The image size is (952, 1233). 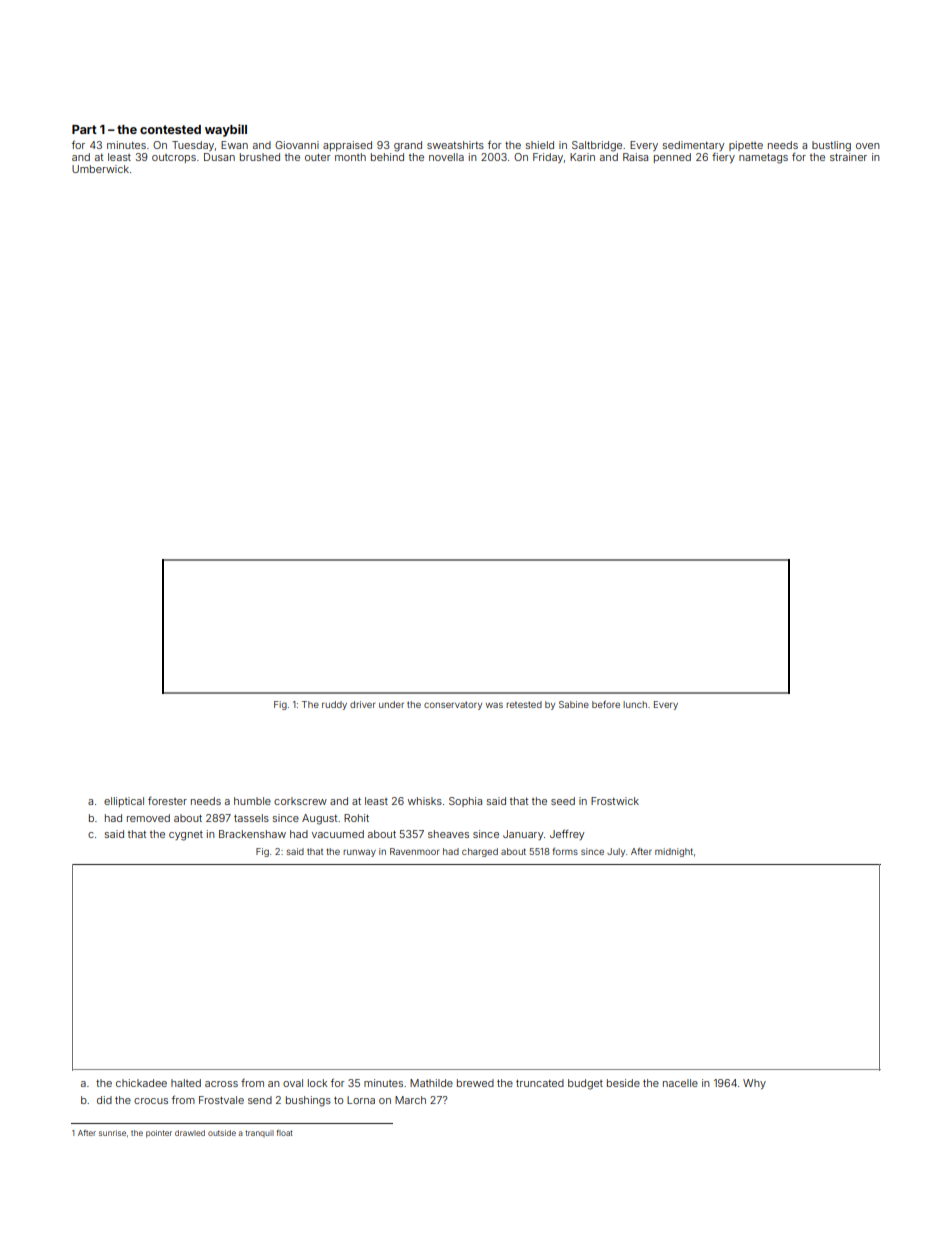 What do you see at coordinates (308, 1101) in the screenshot?
I see `bushings` at bounding box center [308, 1101].
